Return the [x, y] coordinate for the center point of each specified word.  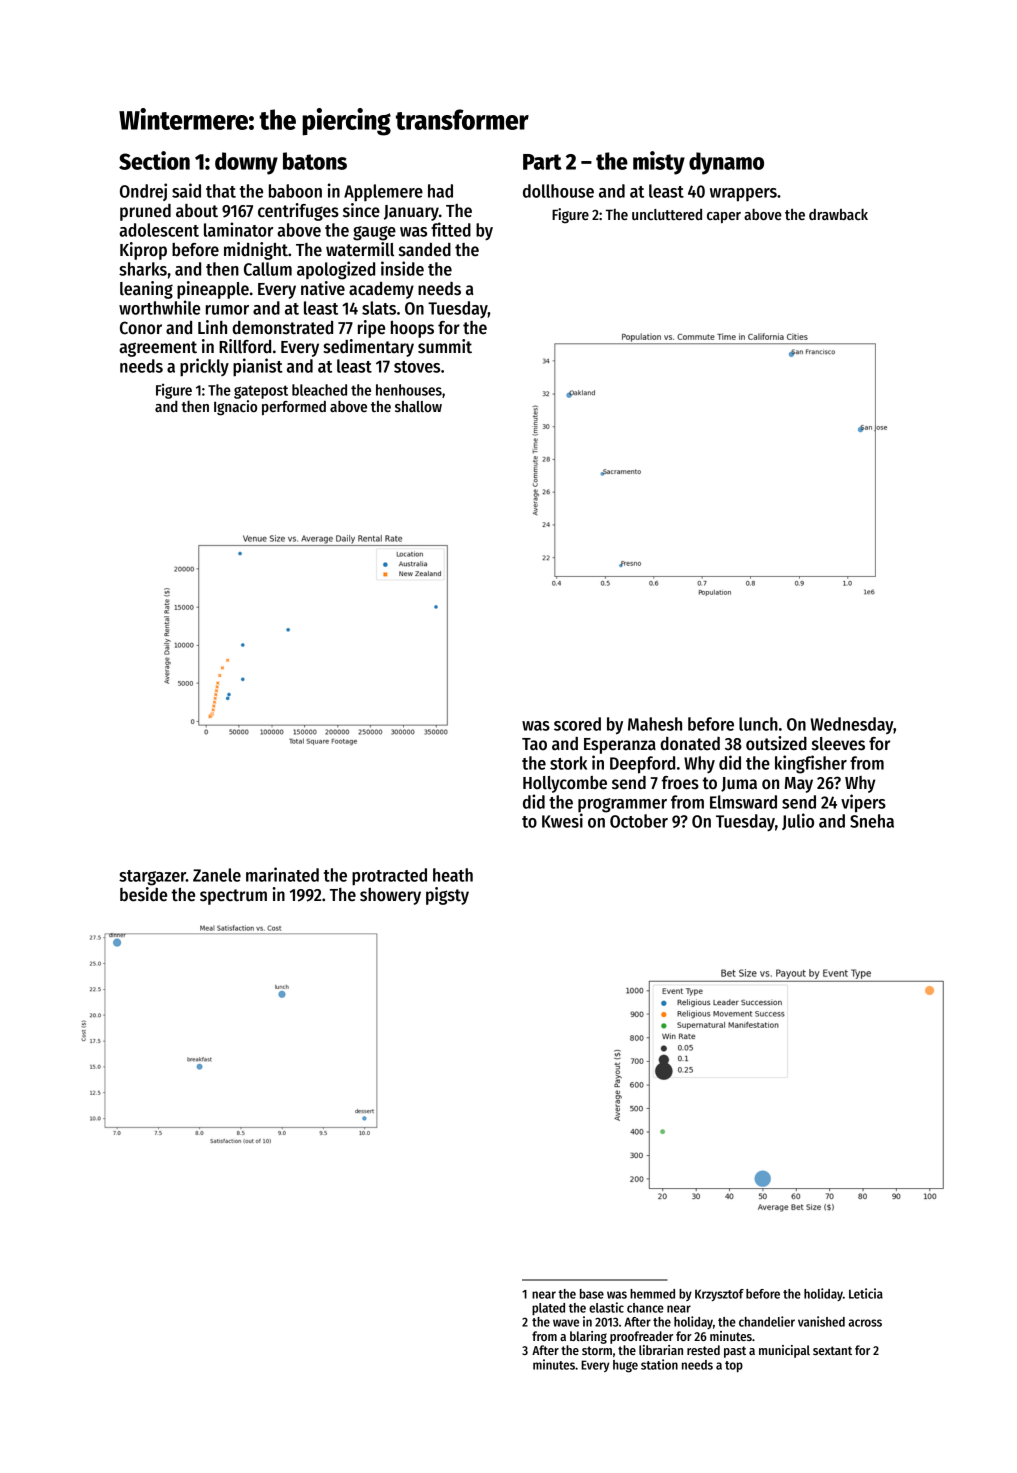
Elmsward [743, 802]
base [592, 1294]
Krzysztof [719, 1295]
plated [548, 1309]
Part [542, 162]
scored [577, 724]
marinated [282, 874]
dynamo [726, 163]
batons [315, 161]
